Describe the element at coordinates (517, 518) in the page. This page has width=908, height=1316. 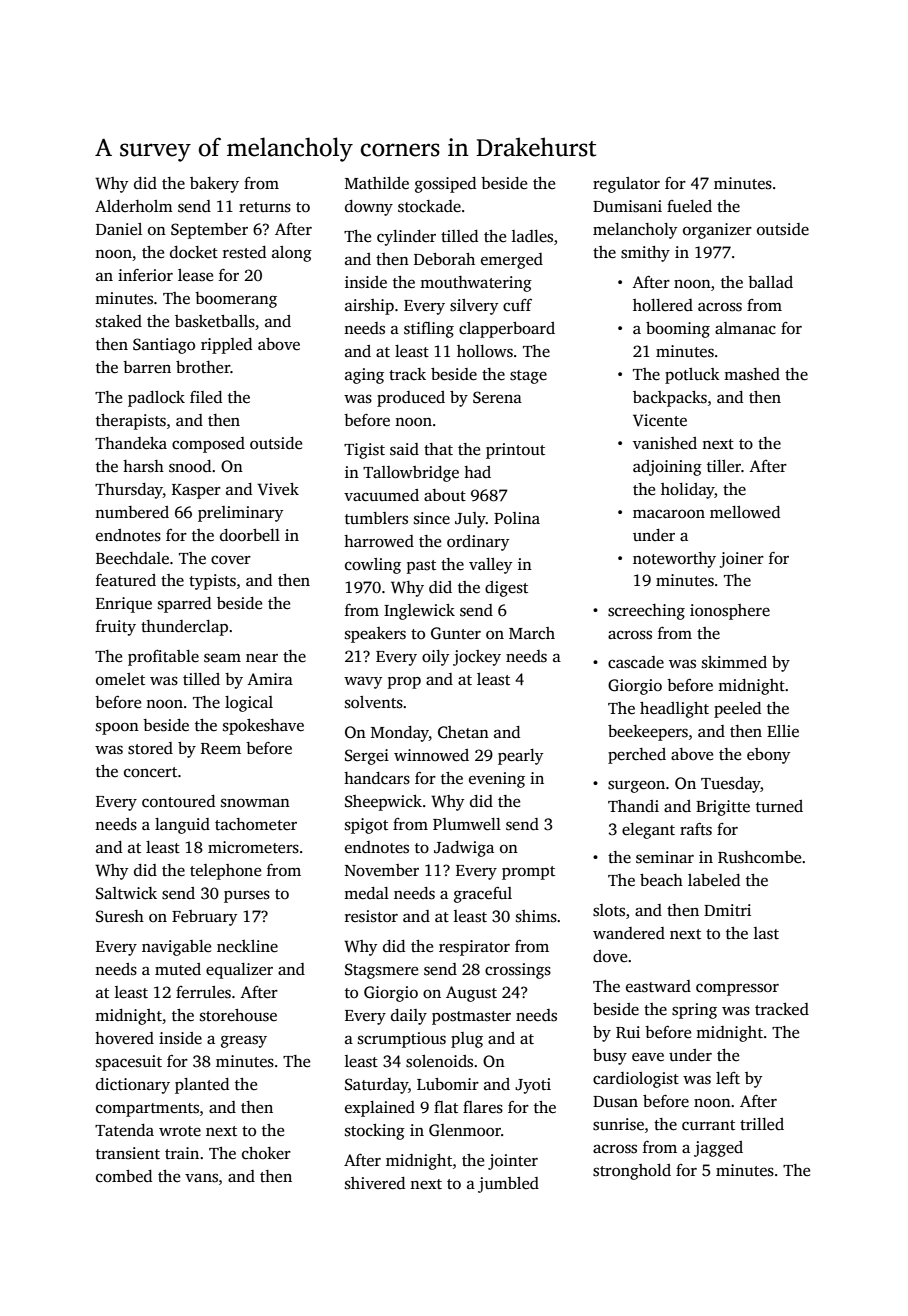
I see `Polina` at that location.
